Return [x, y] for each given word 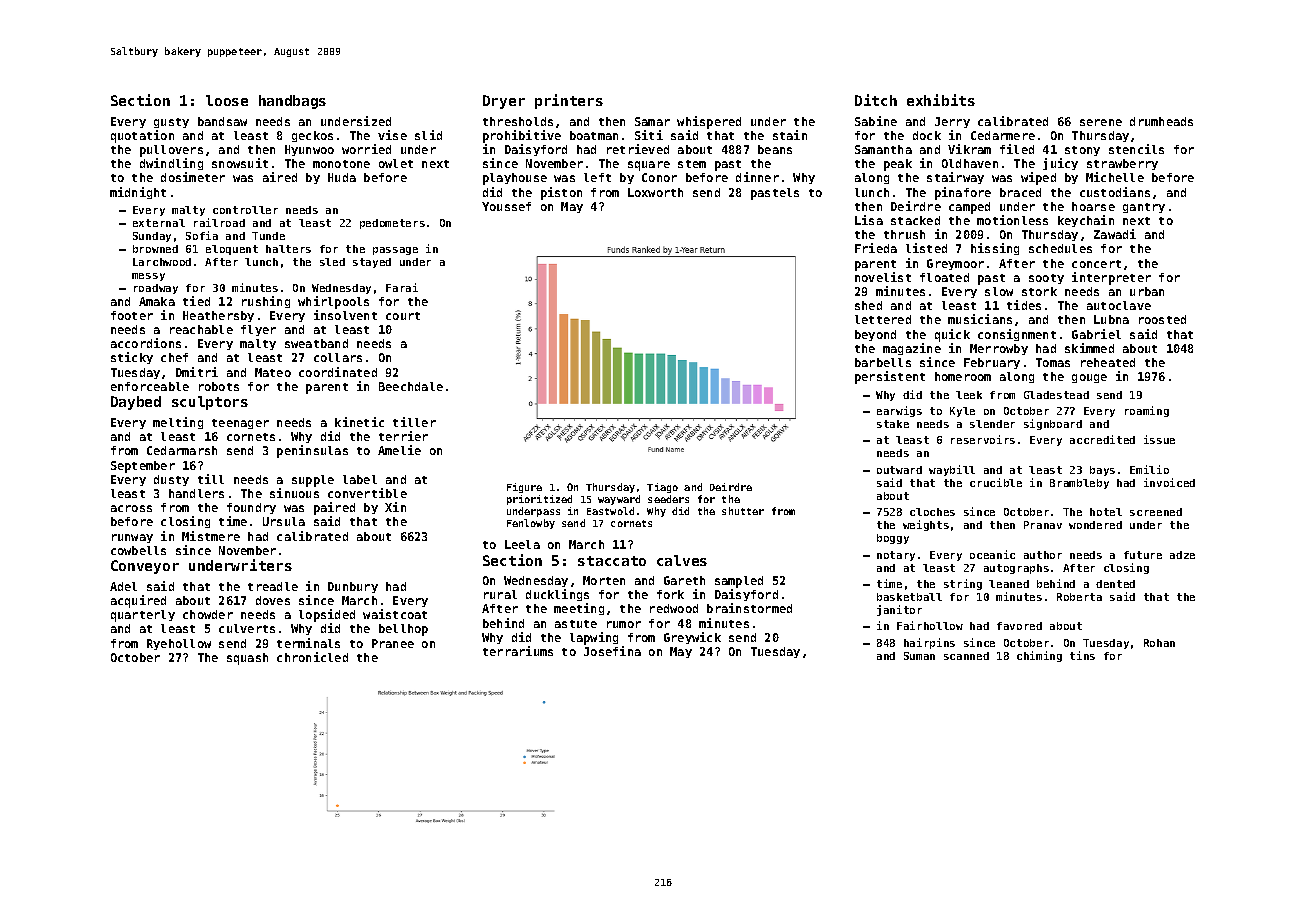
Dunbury [353, 587]
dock [927, 135]
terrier [403, 436]
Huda [342, 177]
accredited [1102, 439]
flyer [258, 330]
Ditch [876, 100]
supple [313, 481]
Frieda [876, 248]
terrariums [518, 651]
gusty [171, 123]
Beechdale [411, 386]
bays [1102, 471]
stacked [915, 220]
